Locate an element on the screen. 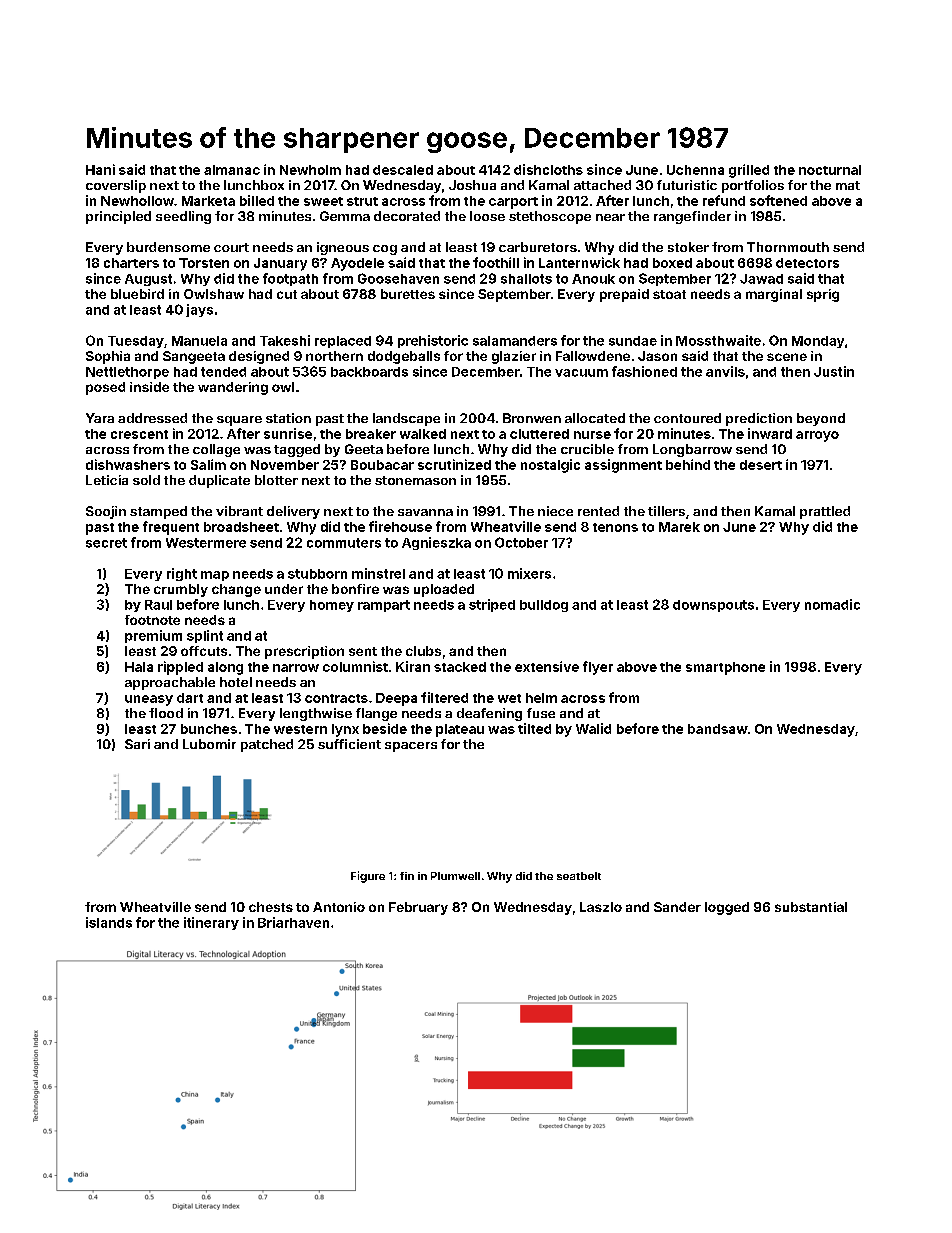  extensive is located at coordinates (547, 666).
